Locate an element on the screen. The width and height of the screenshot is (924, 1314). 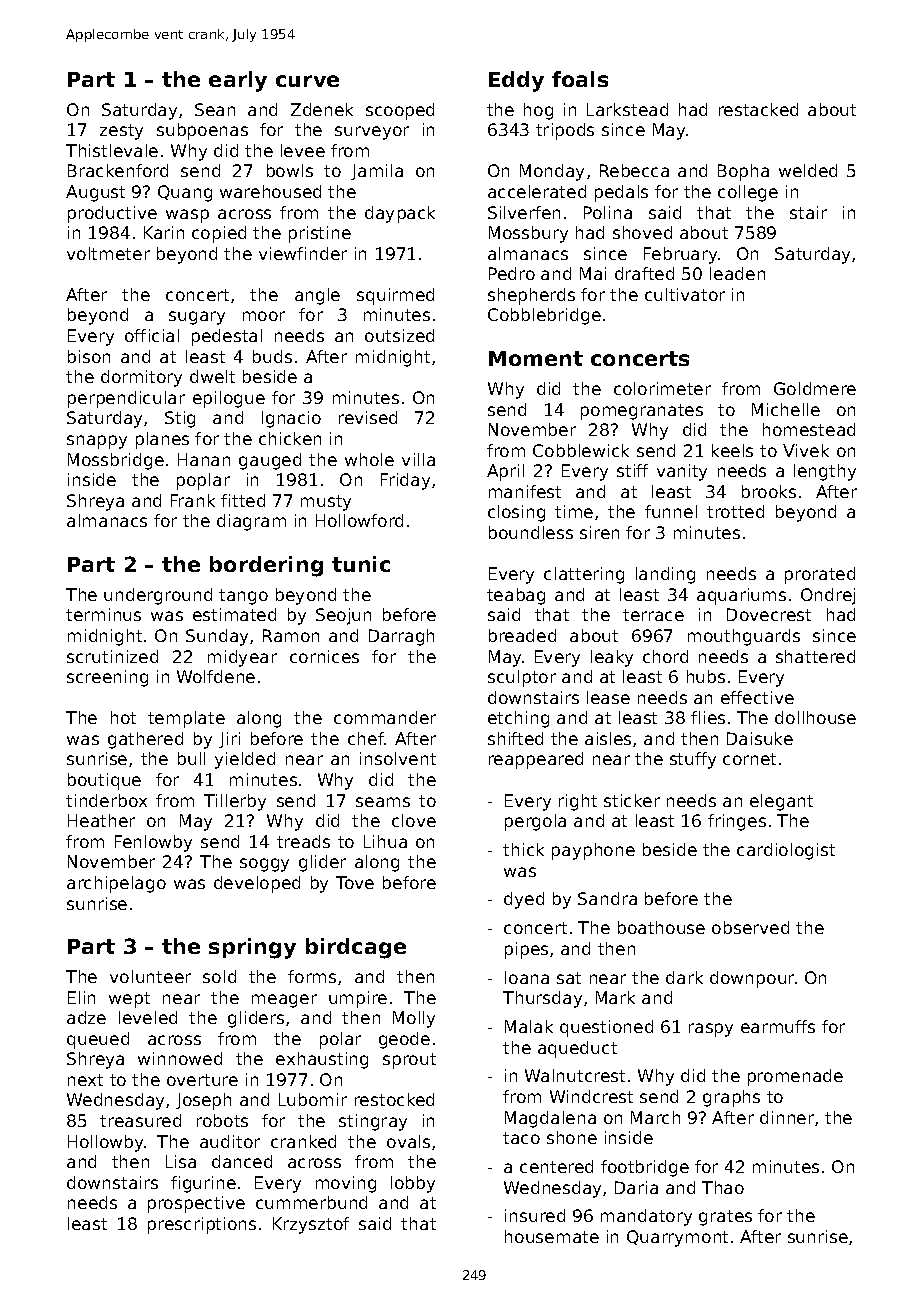
Hollowby is located at coordinates (105, 1143).
